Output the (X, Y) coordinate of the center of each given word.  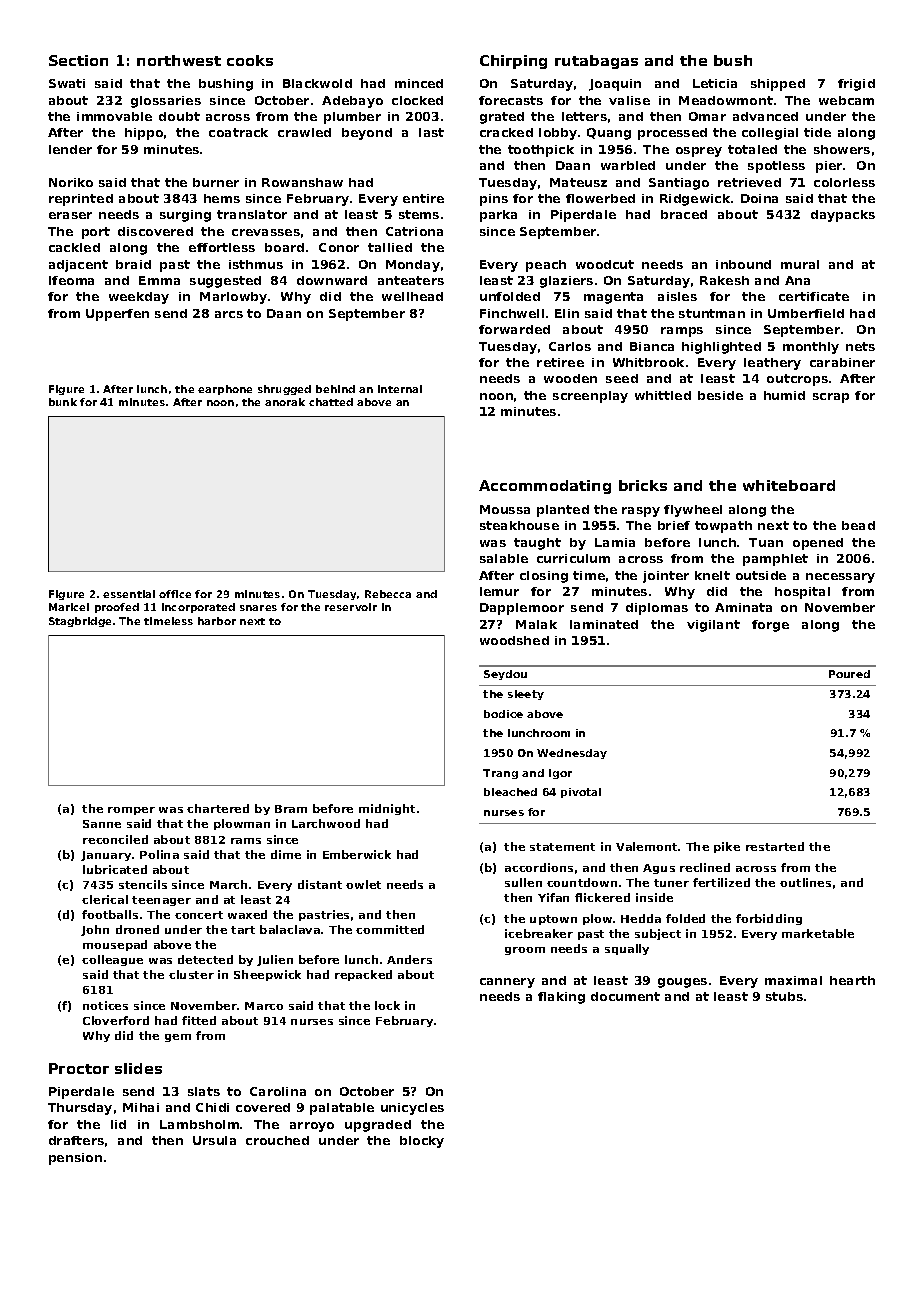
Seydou (505, 675)
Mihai (141, 1107)
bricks (643, 485)
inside (654, 897)
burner (216, 182)
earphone (225, 390)
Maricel (69, 607)
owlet (363, 884)
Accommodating (545, 487)
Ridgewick (695, 200)
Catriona (414, 231)
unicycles (412, 1109)
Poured (849, 674)
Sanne (102, 824)
